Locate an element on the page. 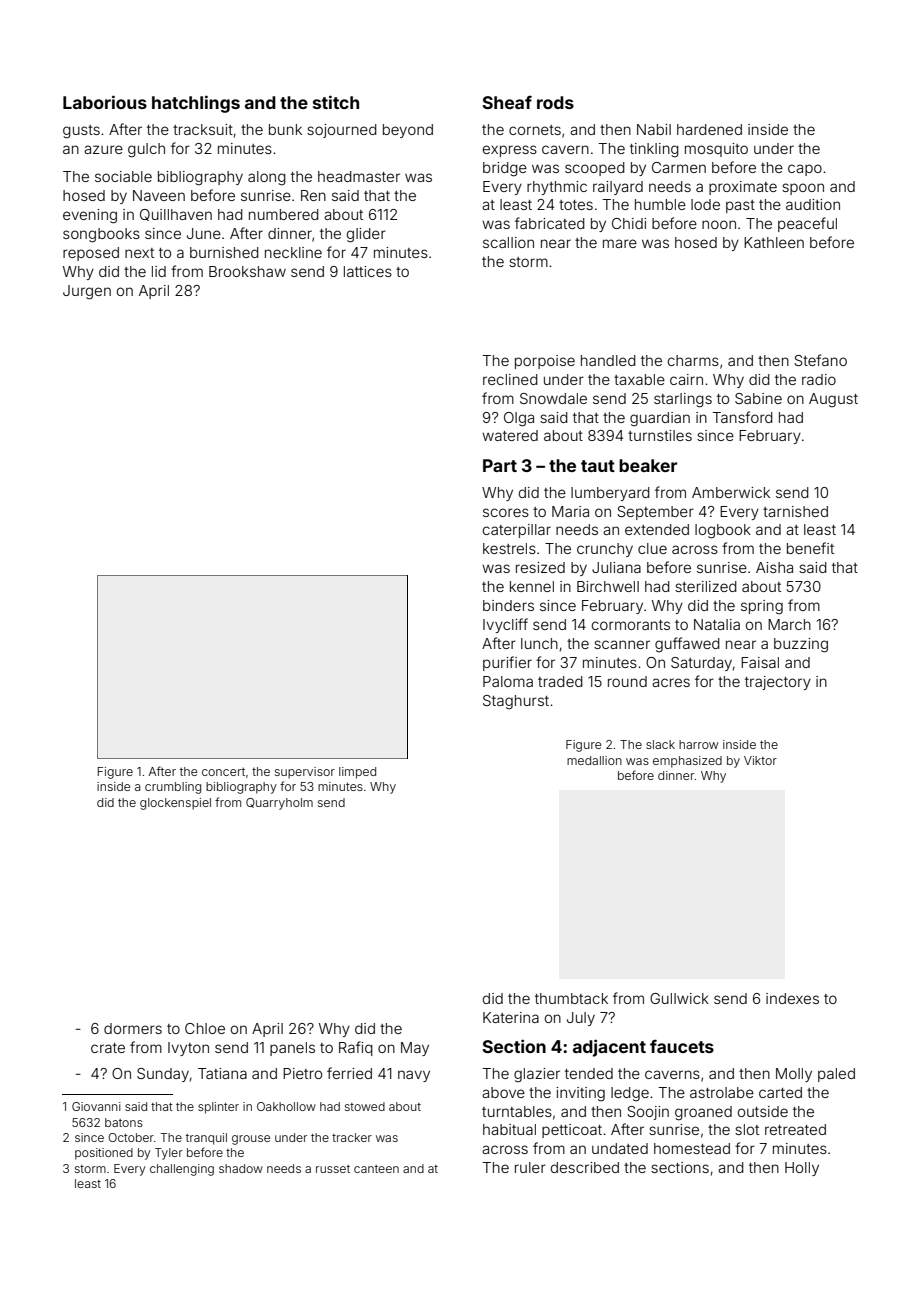 Image resolution: width=924 pixels, height=1308 pixels. hardened is located at coordinates (709, 129).
